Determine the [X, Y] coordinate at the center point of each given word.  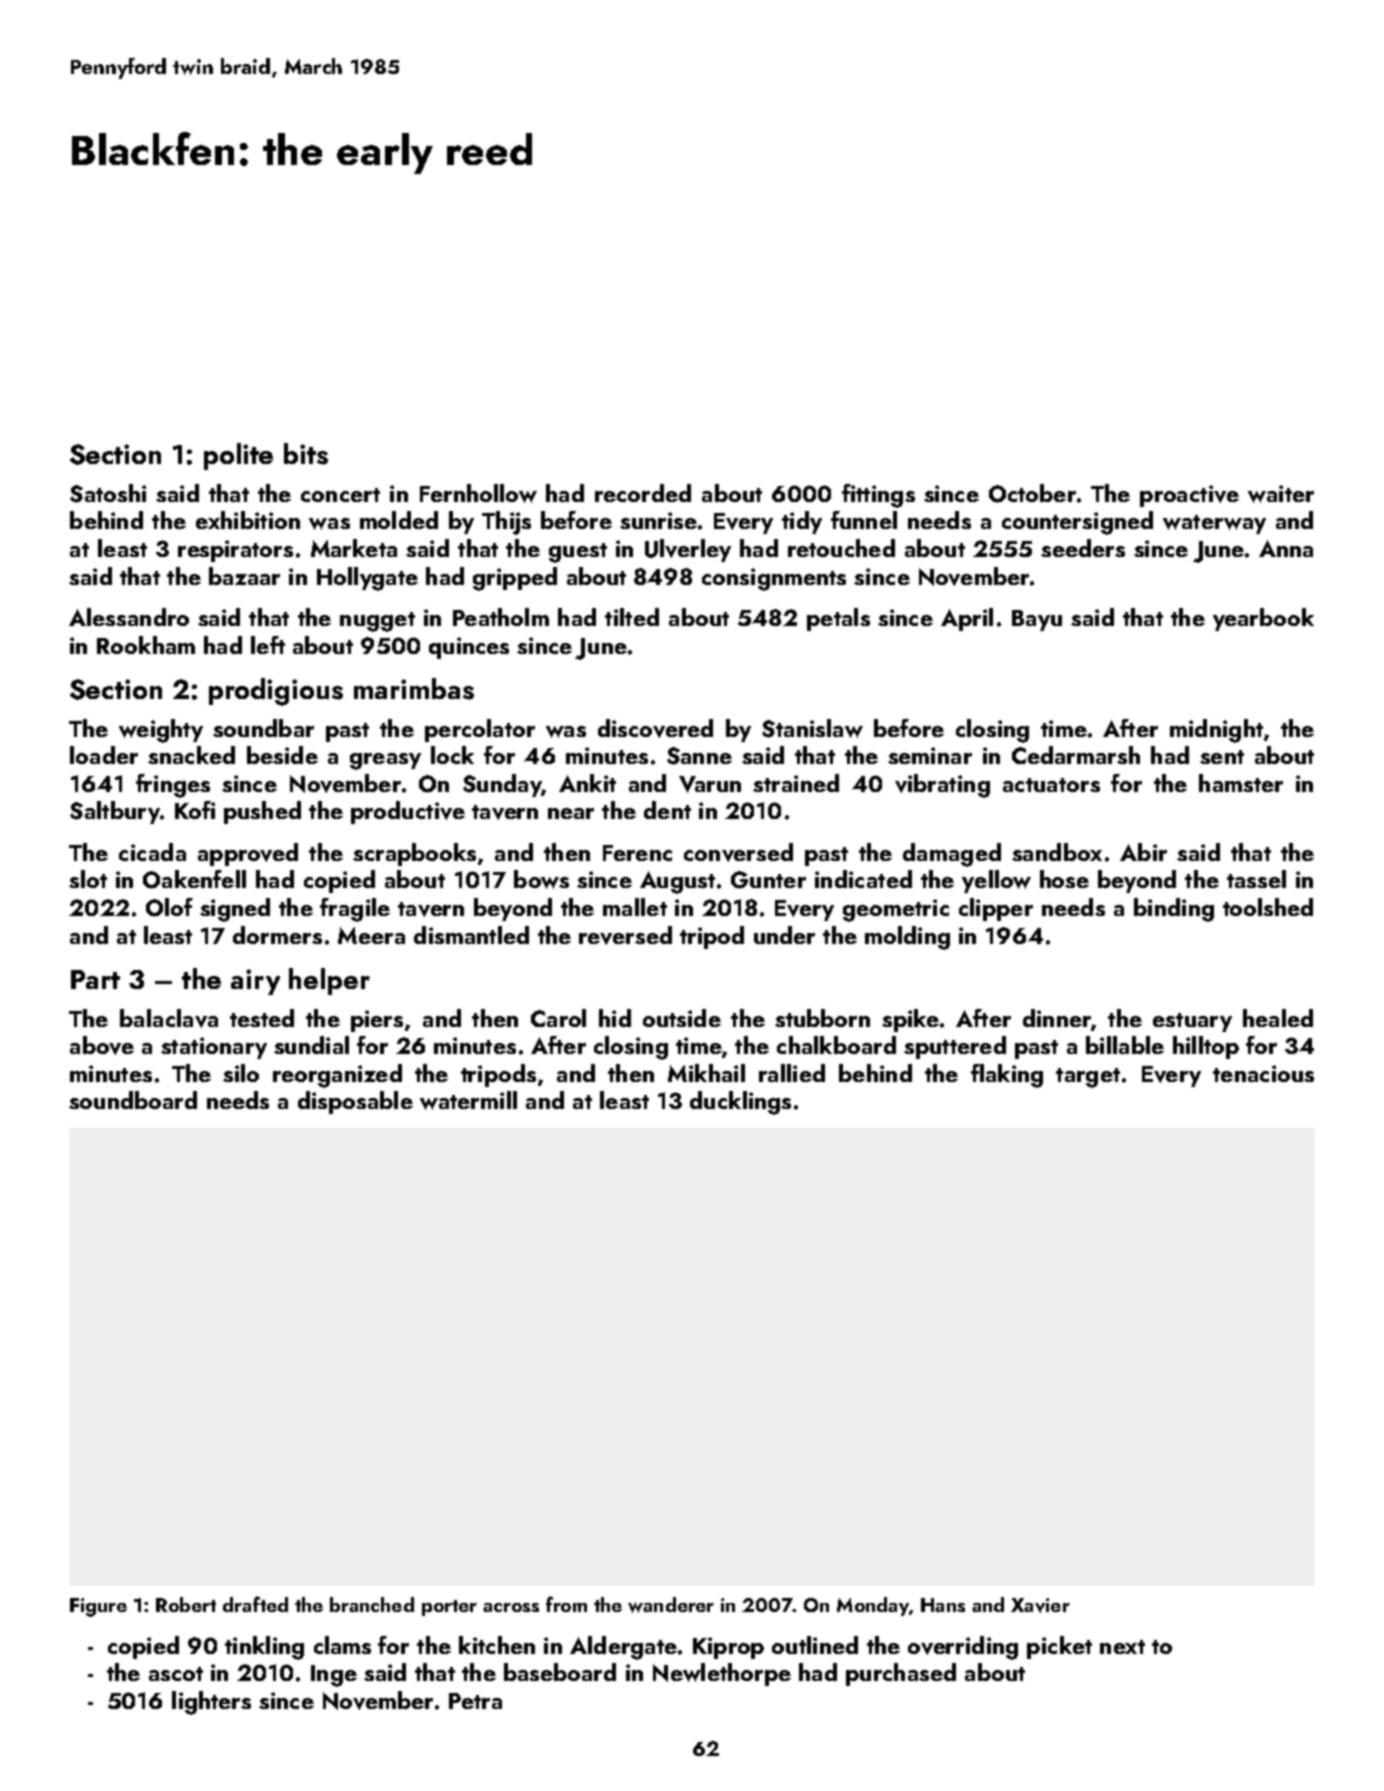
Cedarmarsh [1076, 755]
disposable [355, 1102]
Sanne [699, 756]
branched [372, 1604]
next [1122, 1647]
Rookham [146, 645]
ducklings [740, 1103]
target [1088, 1078]
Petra [475, 1701]
